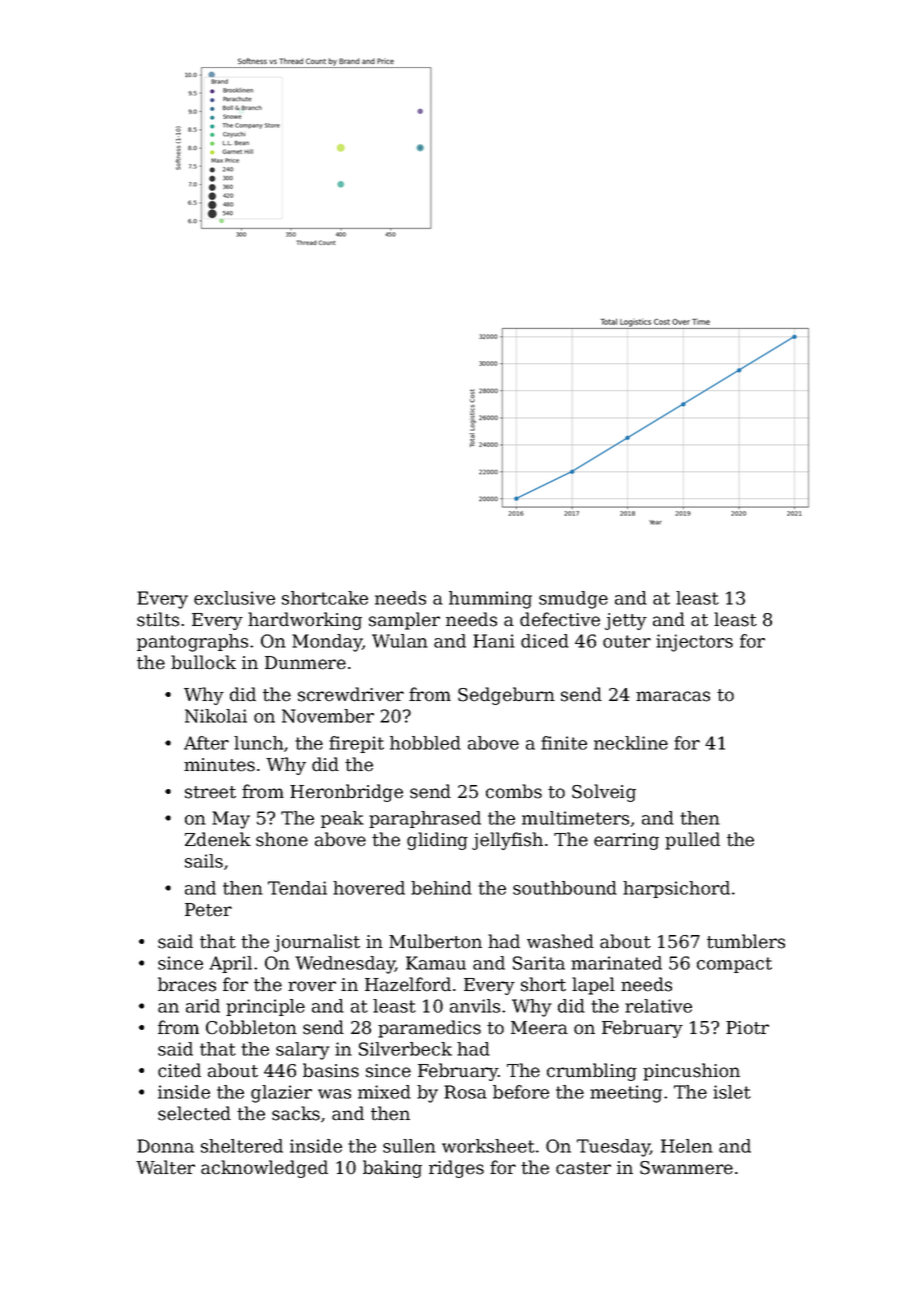 Image resolution: width=924 pixels, height=1314 pixels. Describe the element at coordinates (490, 600) in the screenshot. I see `humming` at that location.
